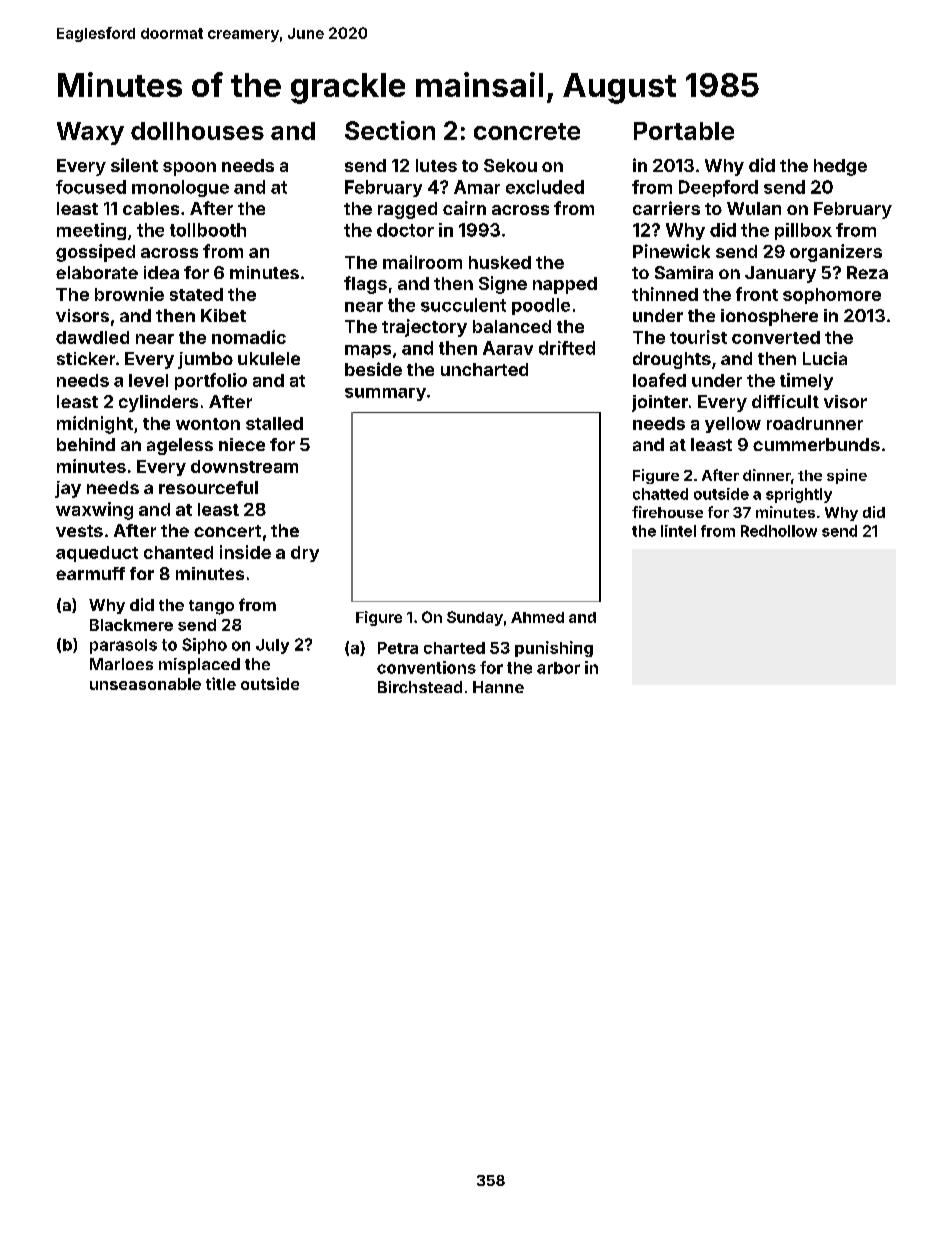  What do you see at coordinates (189, 169) in the document?
I see `spoon` at bounding box center [189, 169].
